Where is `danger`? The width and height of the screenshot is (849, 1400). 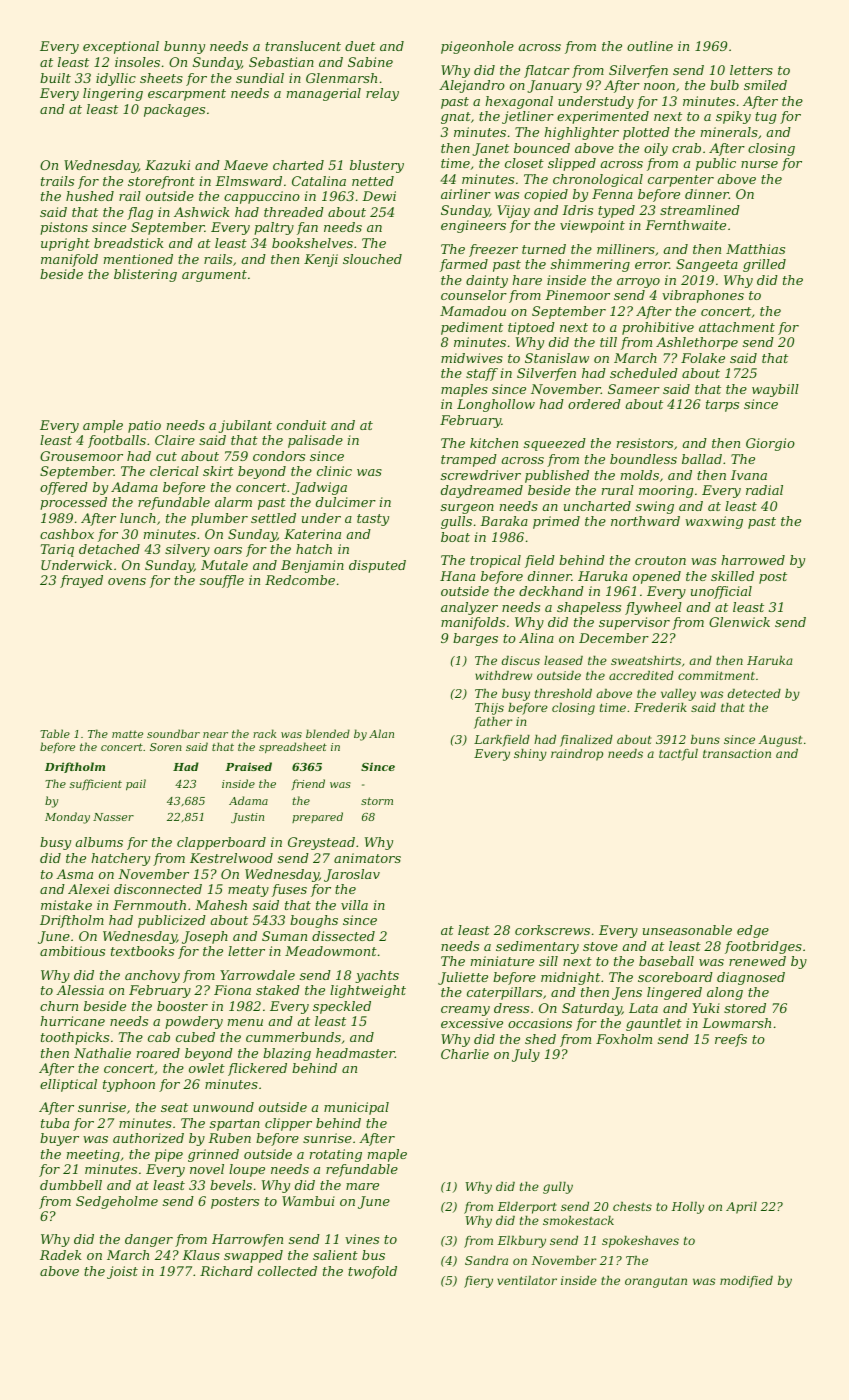 danger is located at coordinates (149, 1240).
